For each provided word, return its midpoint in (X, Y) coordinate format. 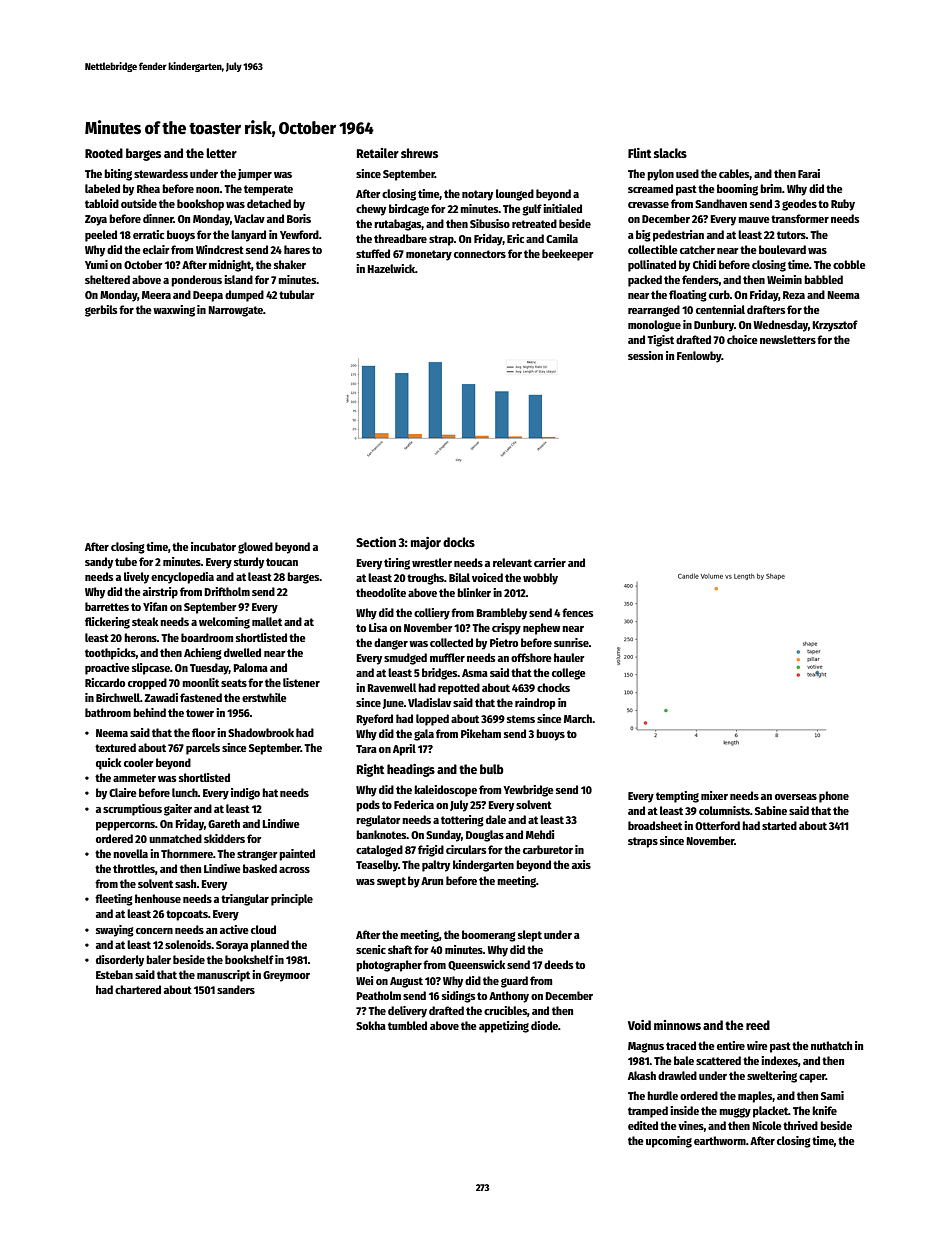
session (645, 355)
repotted (459, 689)
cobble (849, 264)
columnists (724, 810)
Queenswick (476, 965)
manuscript (223, 976)
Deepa (208, 296)
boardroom (207, 637)
